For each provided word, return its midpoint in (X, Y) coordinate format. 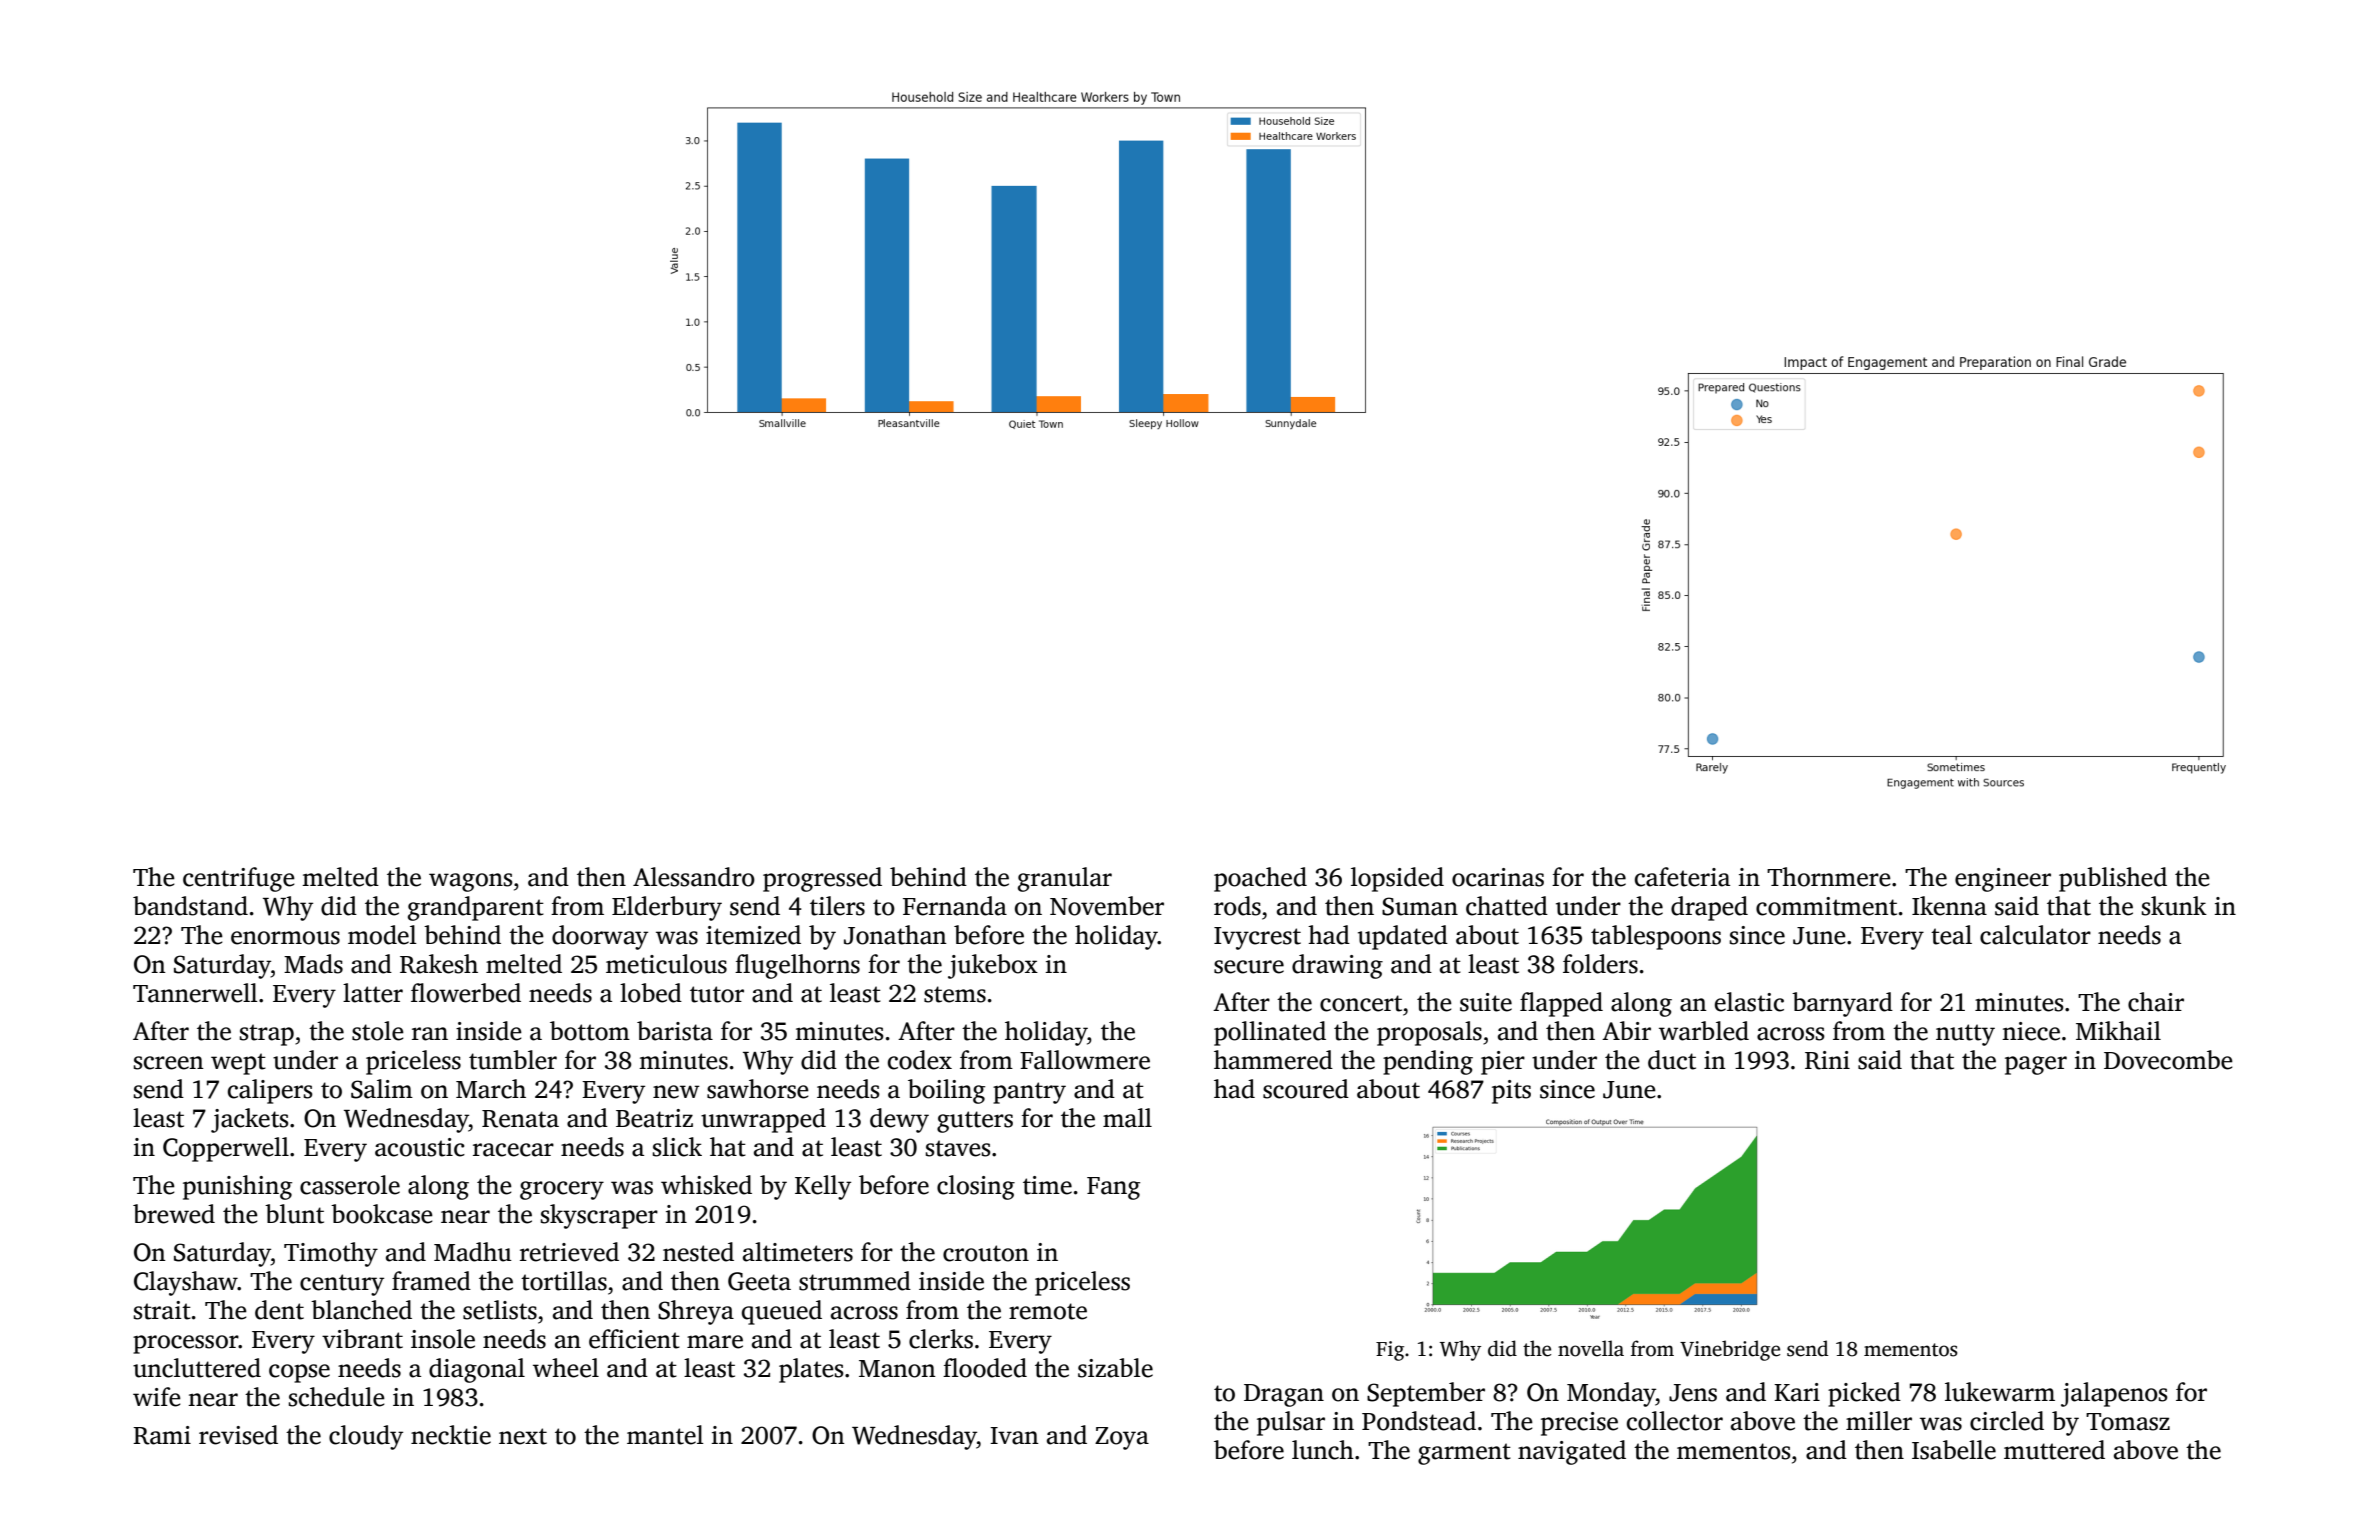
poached (1260, 879)
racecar (513, 1150)
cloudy (366, 1437)
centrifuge (239, 879)
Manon (897, 1369)
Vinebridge (1730, 1350)
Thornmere (1829, 877)
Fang (1113, 1188)
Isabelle (1954, 1450)
